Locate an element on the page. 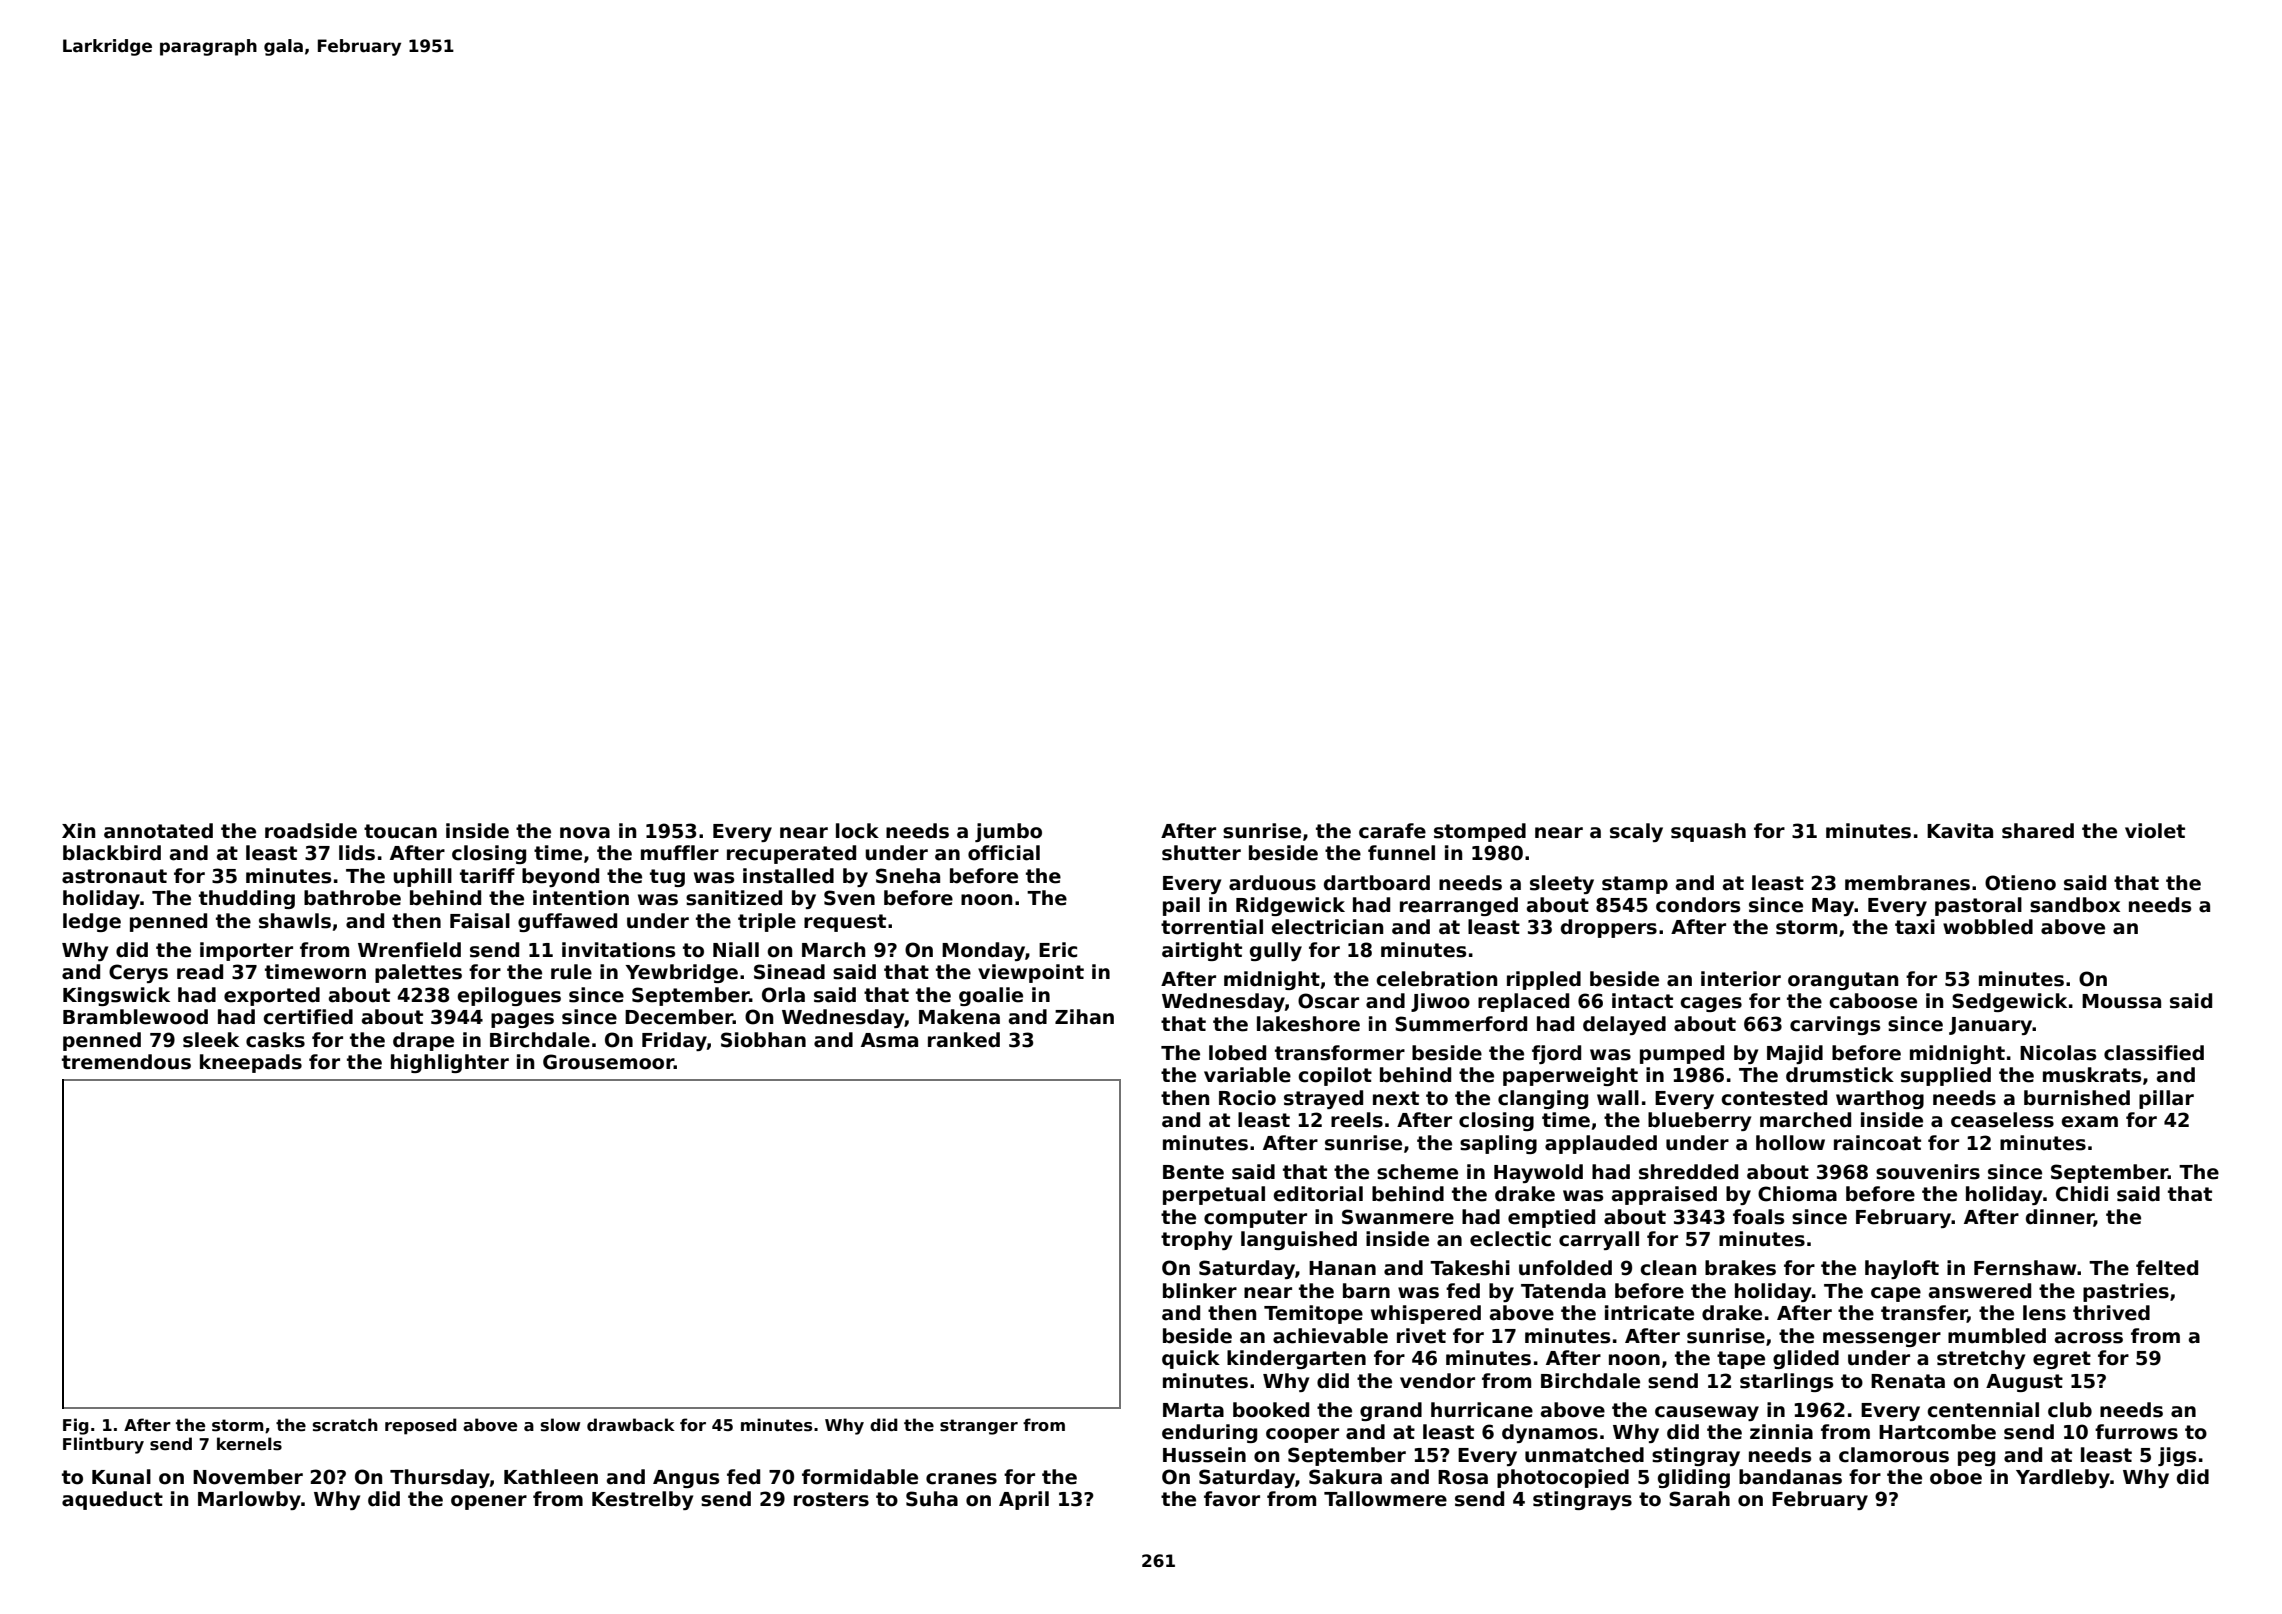  Chidi is located at coordinates (2082, 1194).
